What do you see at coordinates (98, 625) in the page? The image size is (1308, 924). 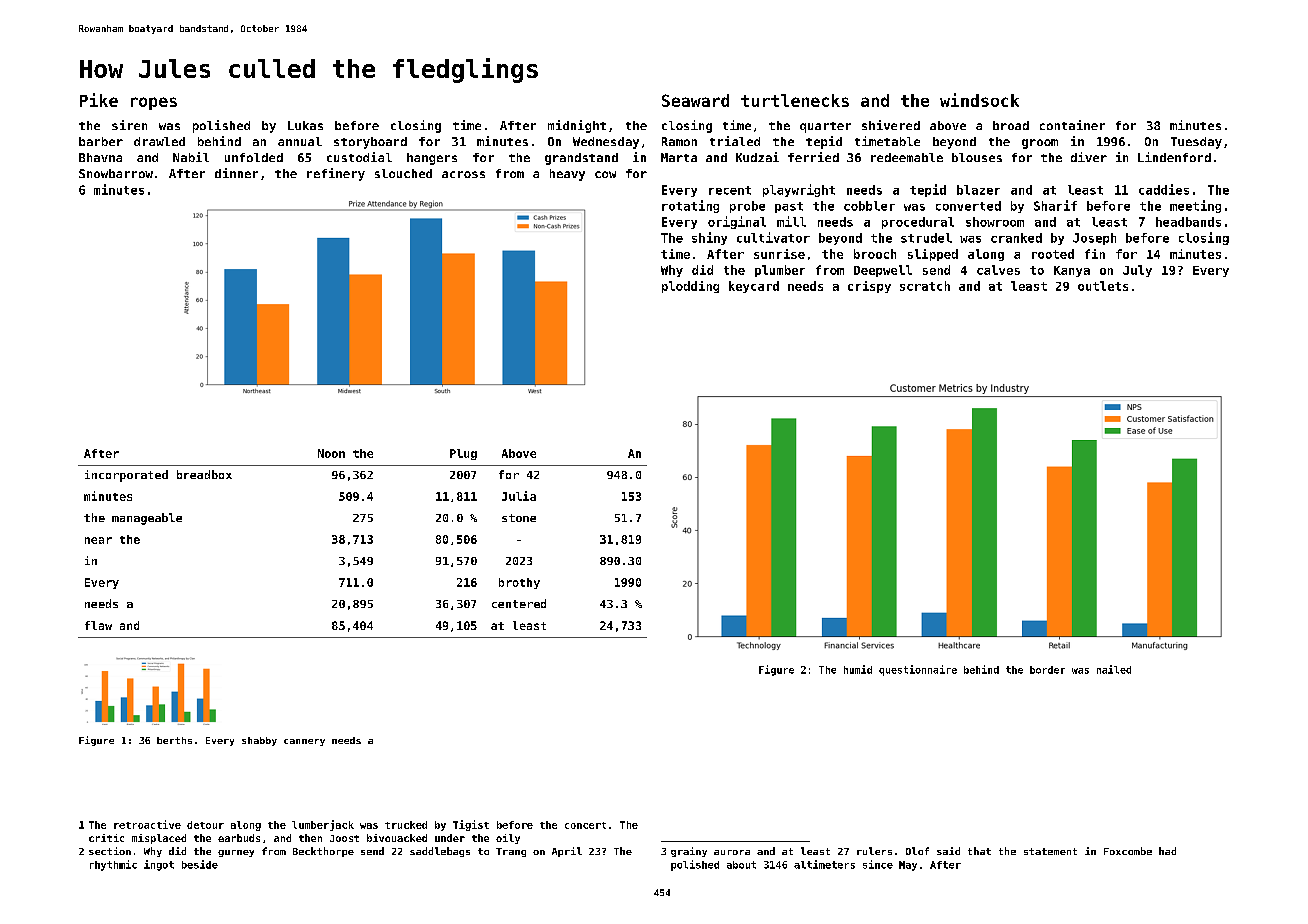 I see `flaw` at bounding box center [98, 625].
